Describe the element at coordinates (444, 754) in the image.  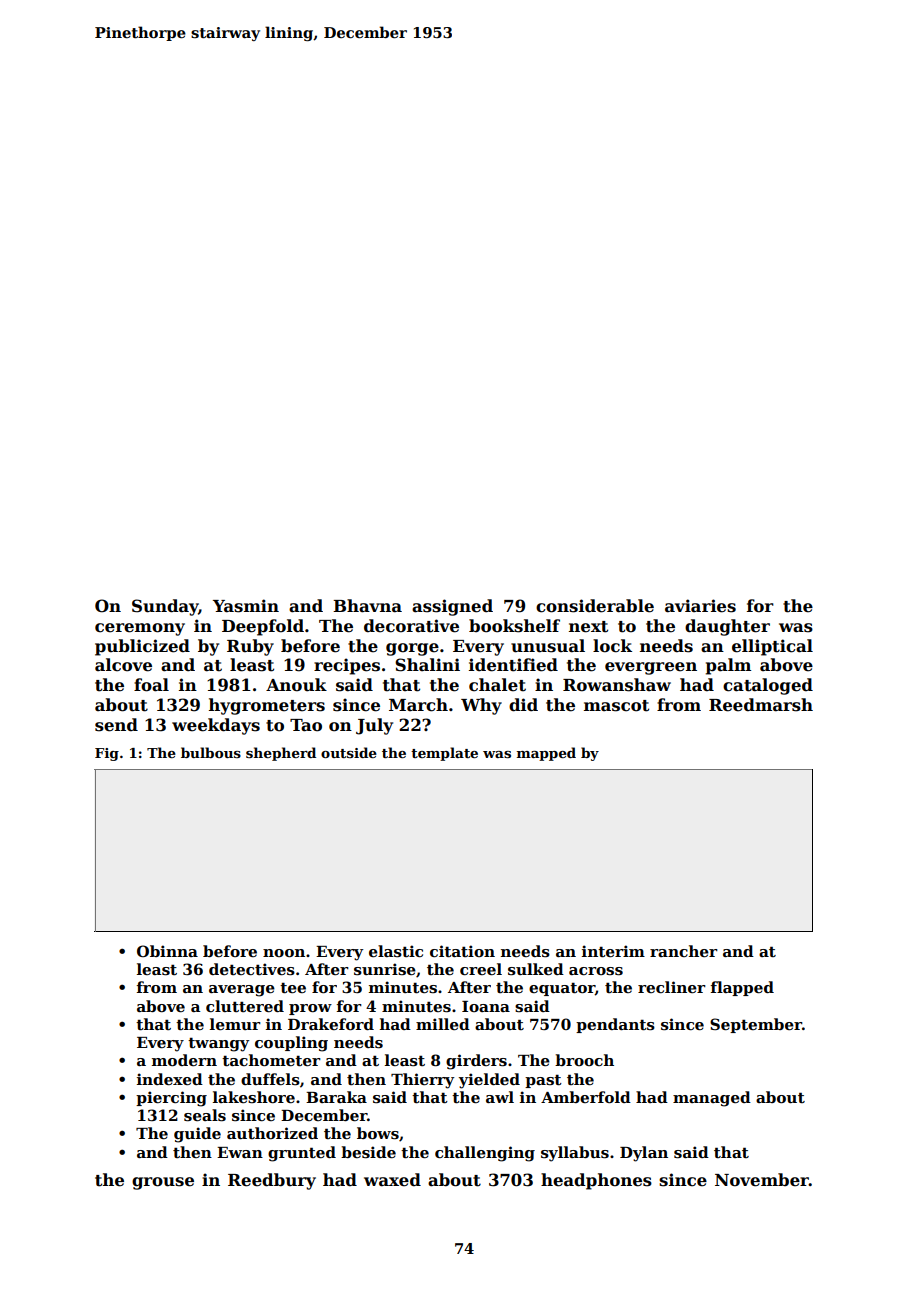
I see `template` at that location.
